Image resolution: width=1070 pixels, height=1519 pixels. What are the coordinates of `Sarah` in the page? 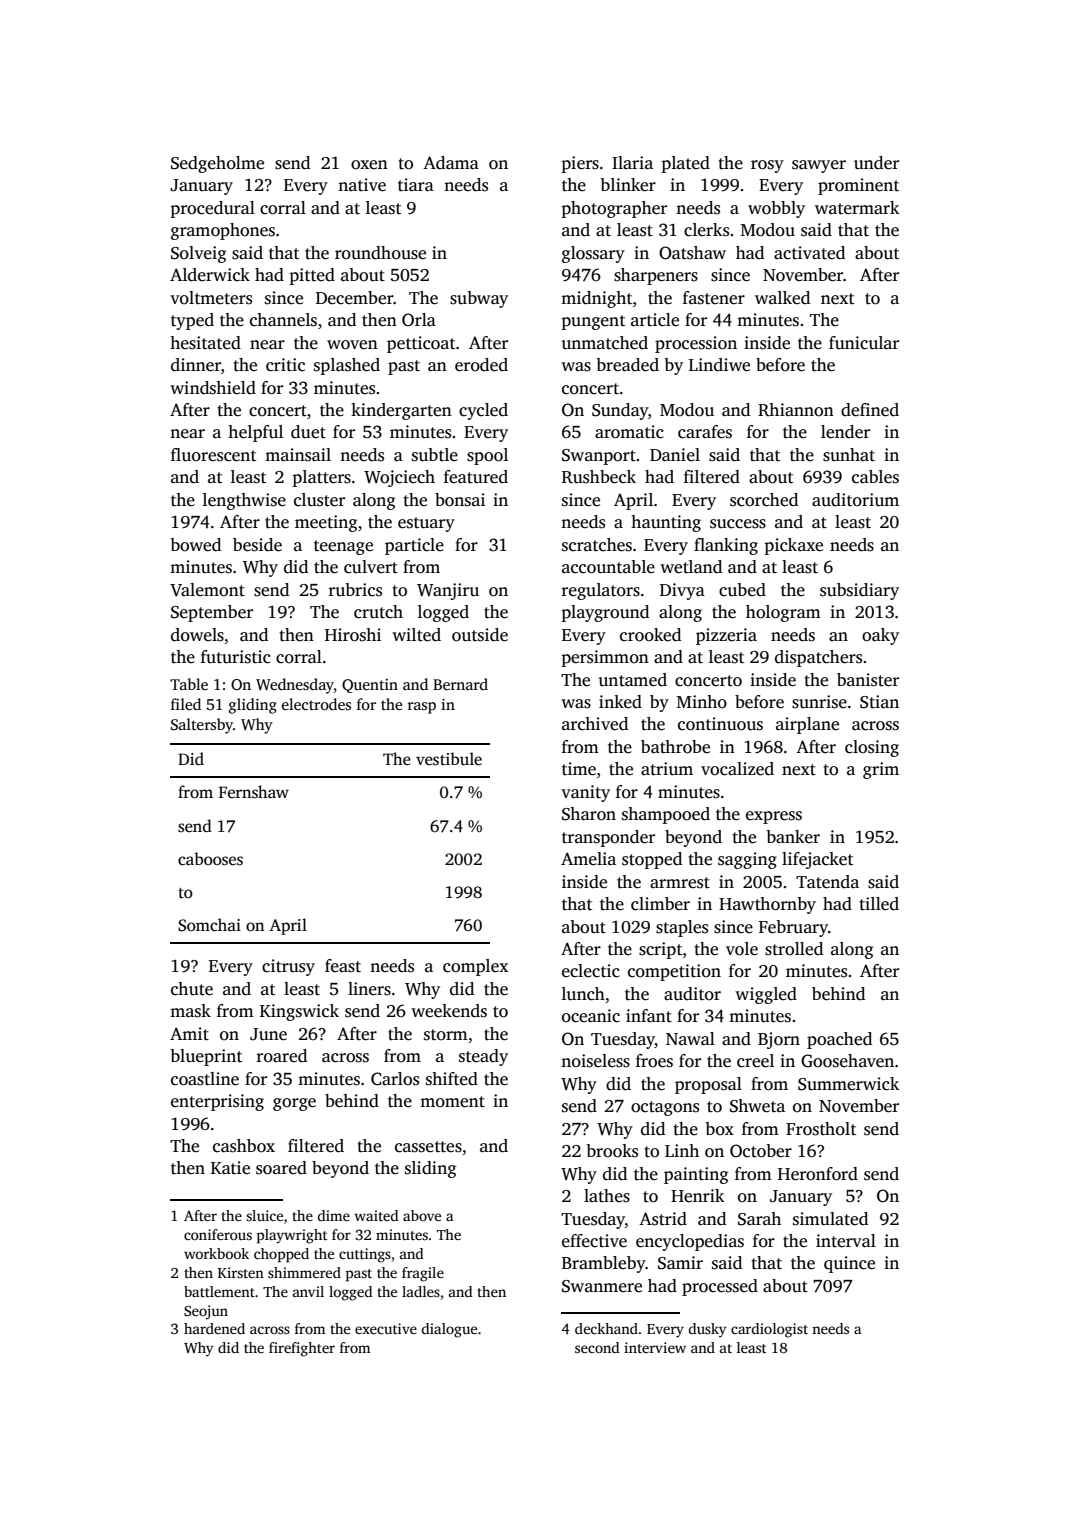 It's located at (759, 1219).
